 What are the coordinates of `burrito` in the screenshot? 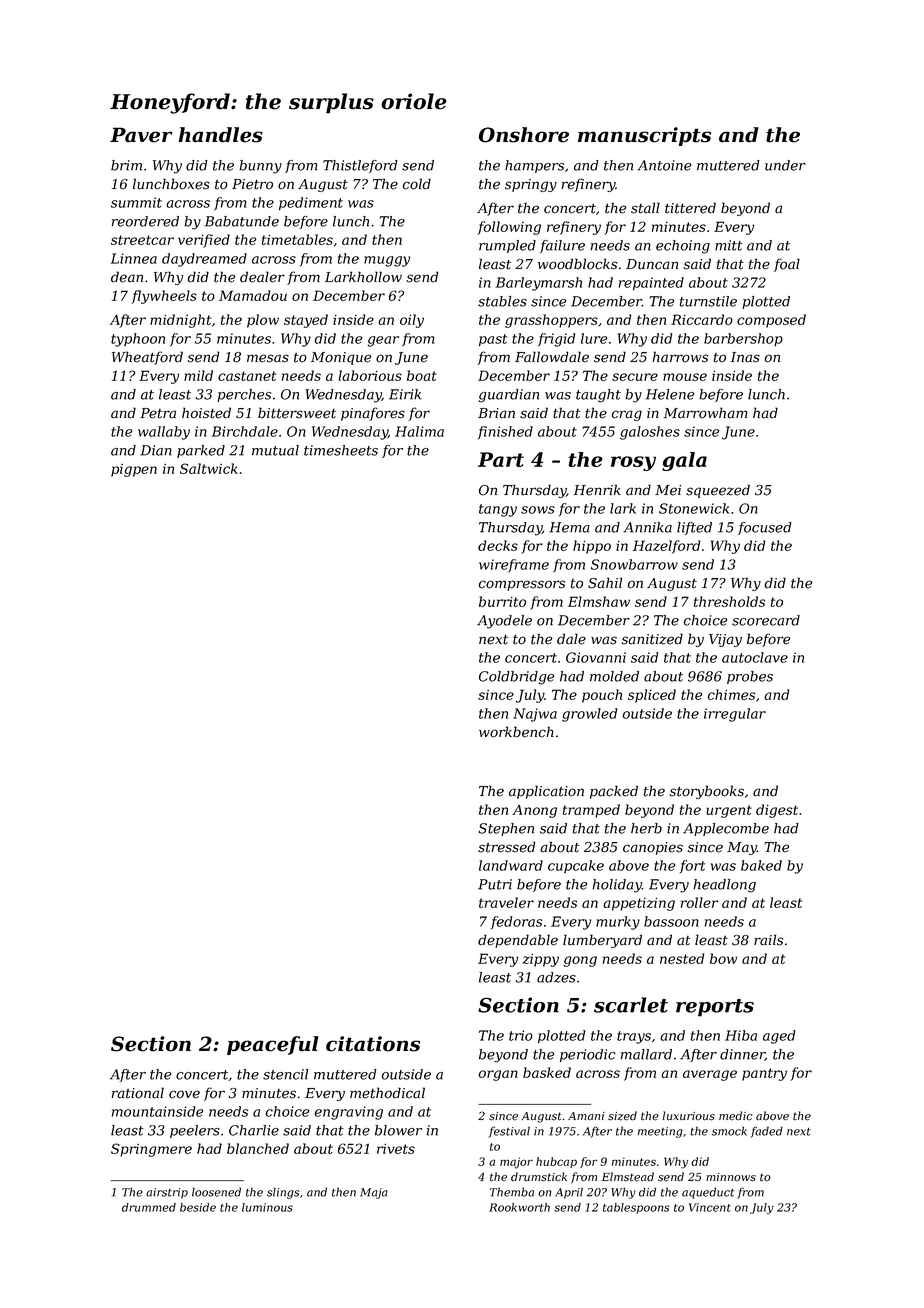 It's located at (502, 601).
